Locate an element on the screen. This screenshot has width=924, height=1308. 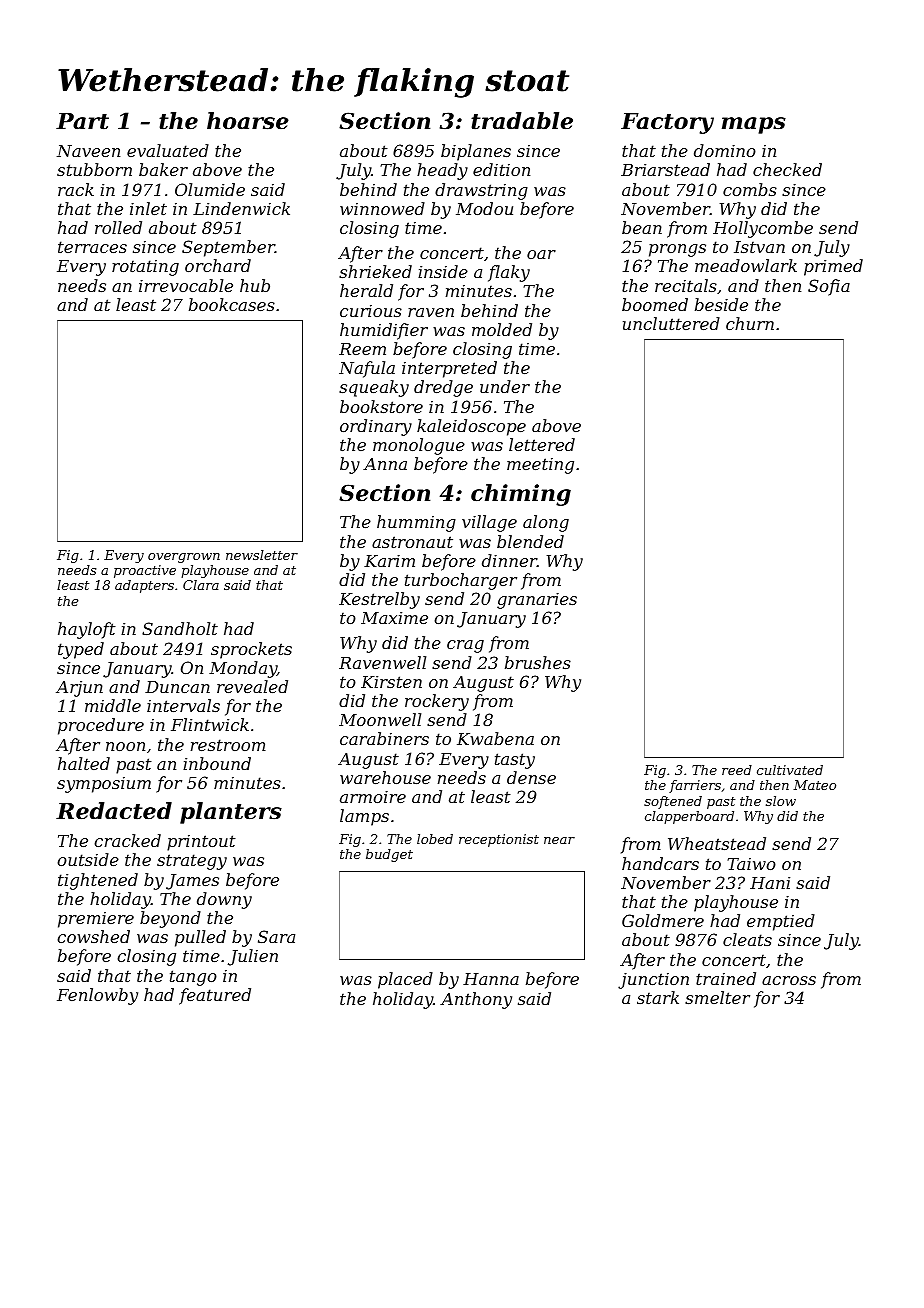
churn is located at coordinates (750, 323).
